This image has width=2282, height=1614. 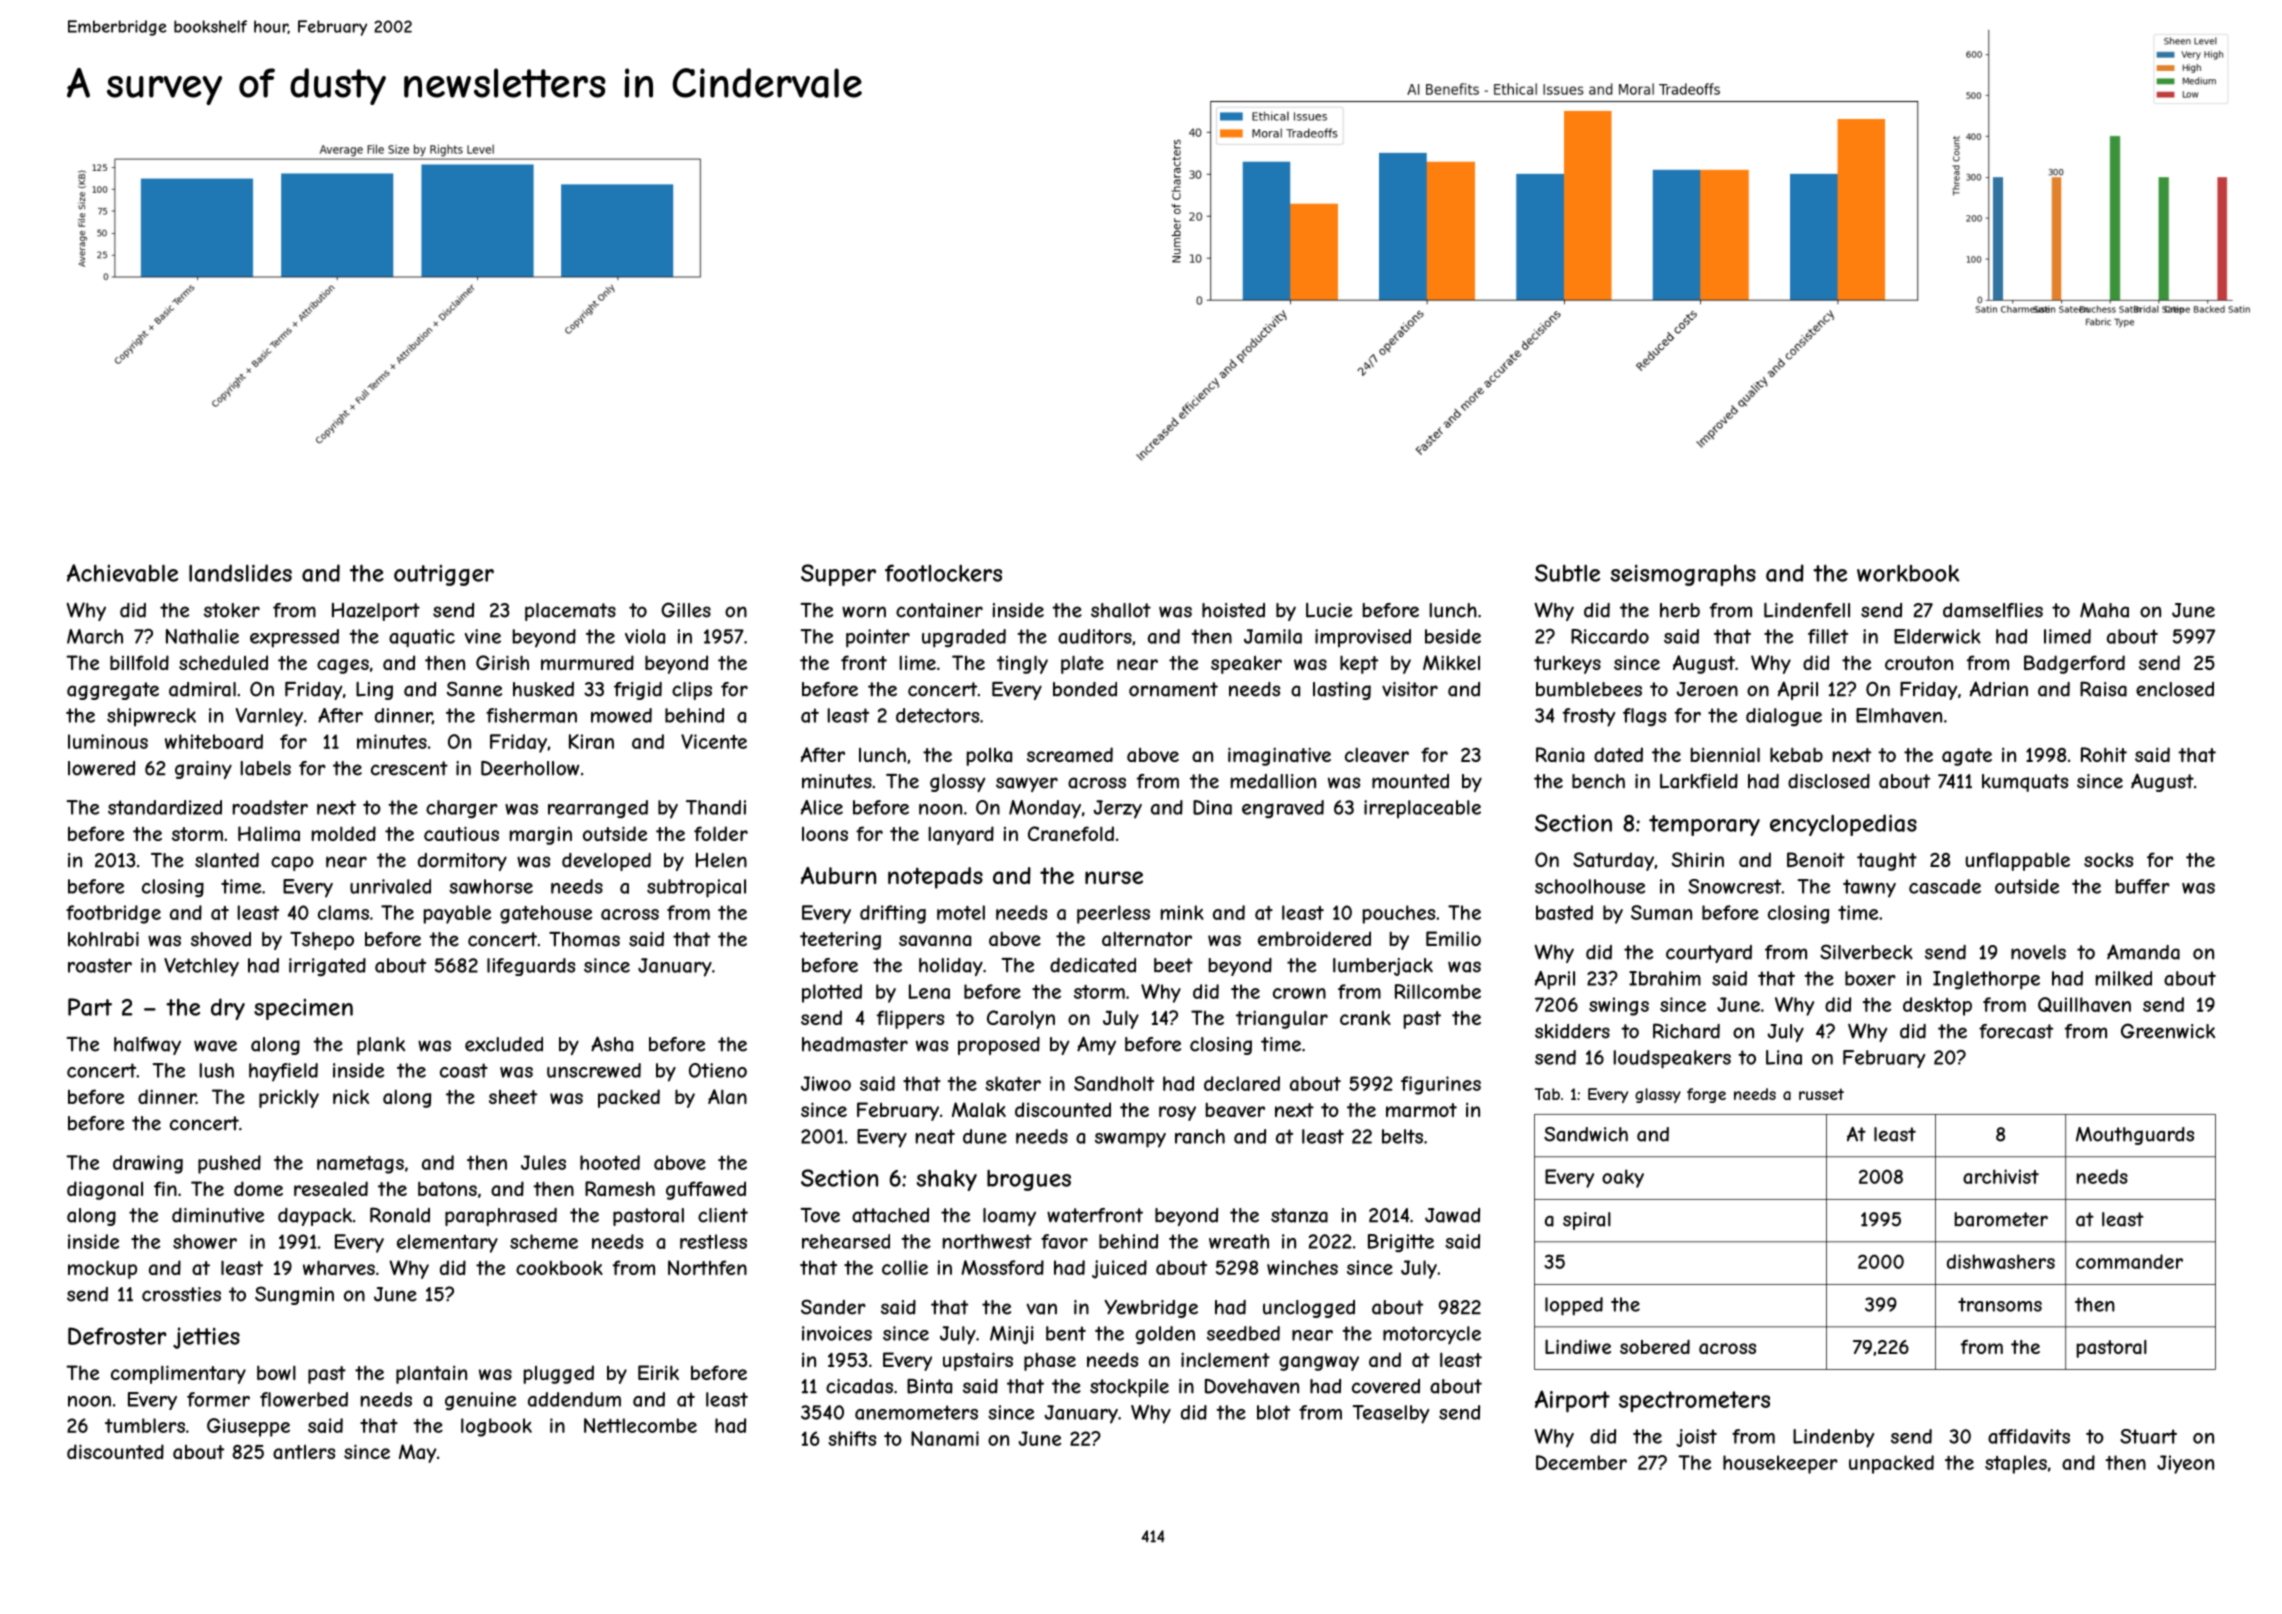 What do you see at coordinates (1212, 807) in the image?
I see `Dina` at bounding box center [1212, 807].
